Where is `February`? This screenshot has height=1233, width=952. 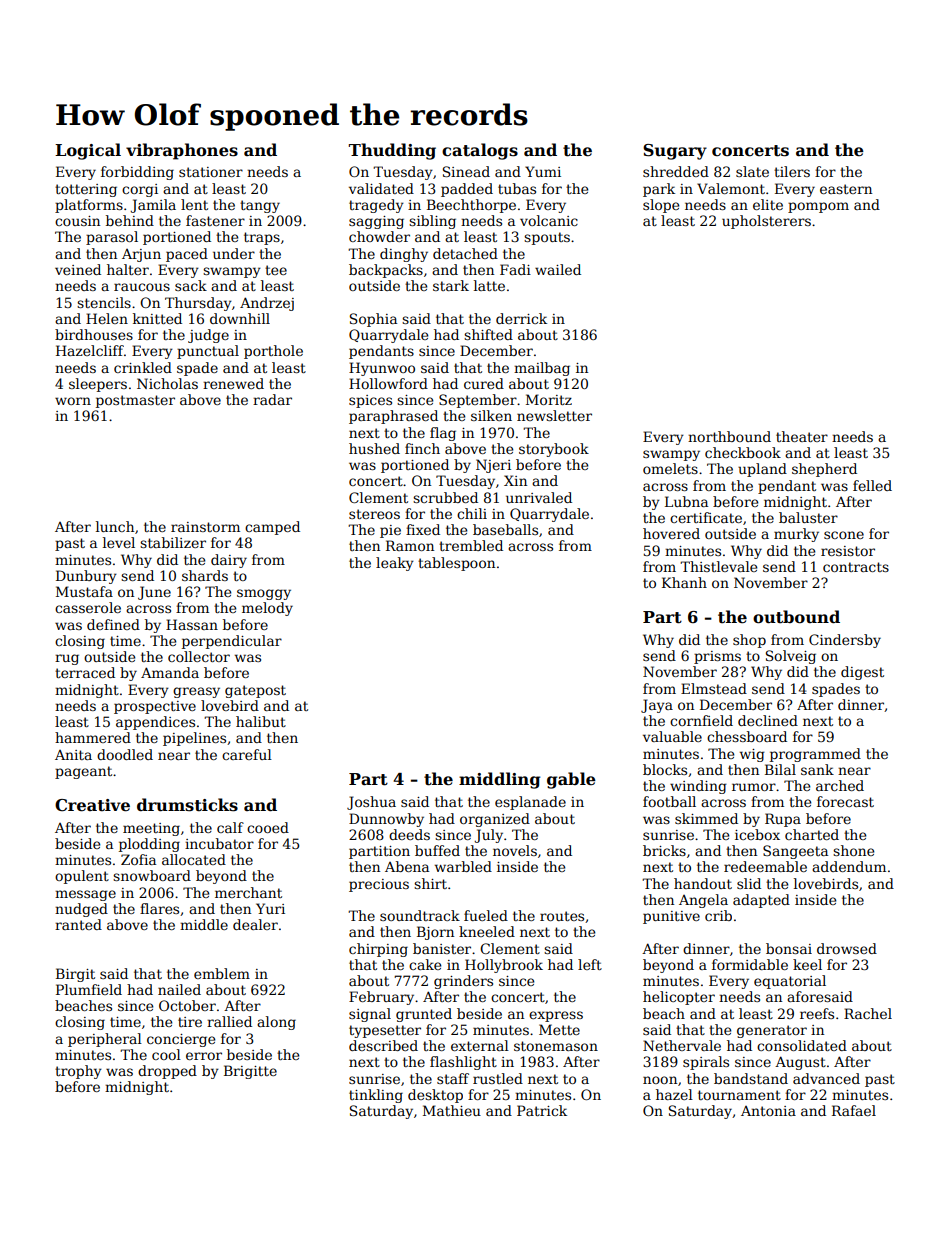 February is located at coordinates (381, 998).
